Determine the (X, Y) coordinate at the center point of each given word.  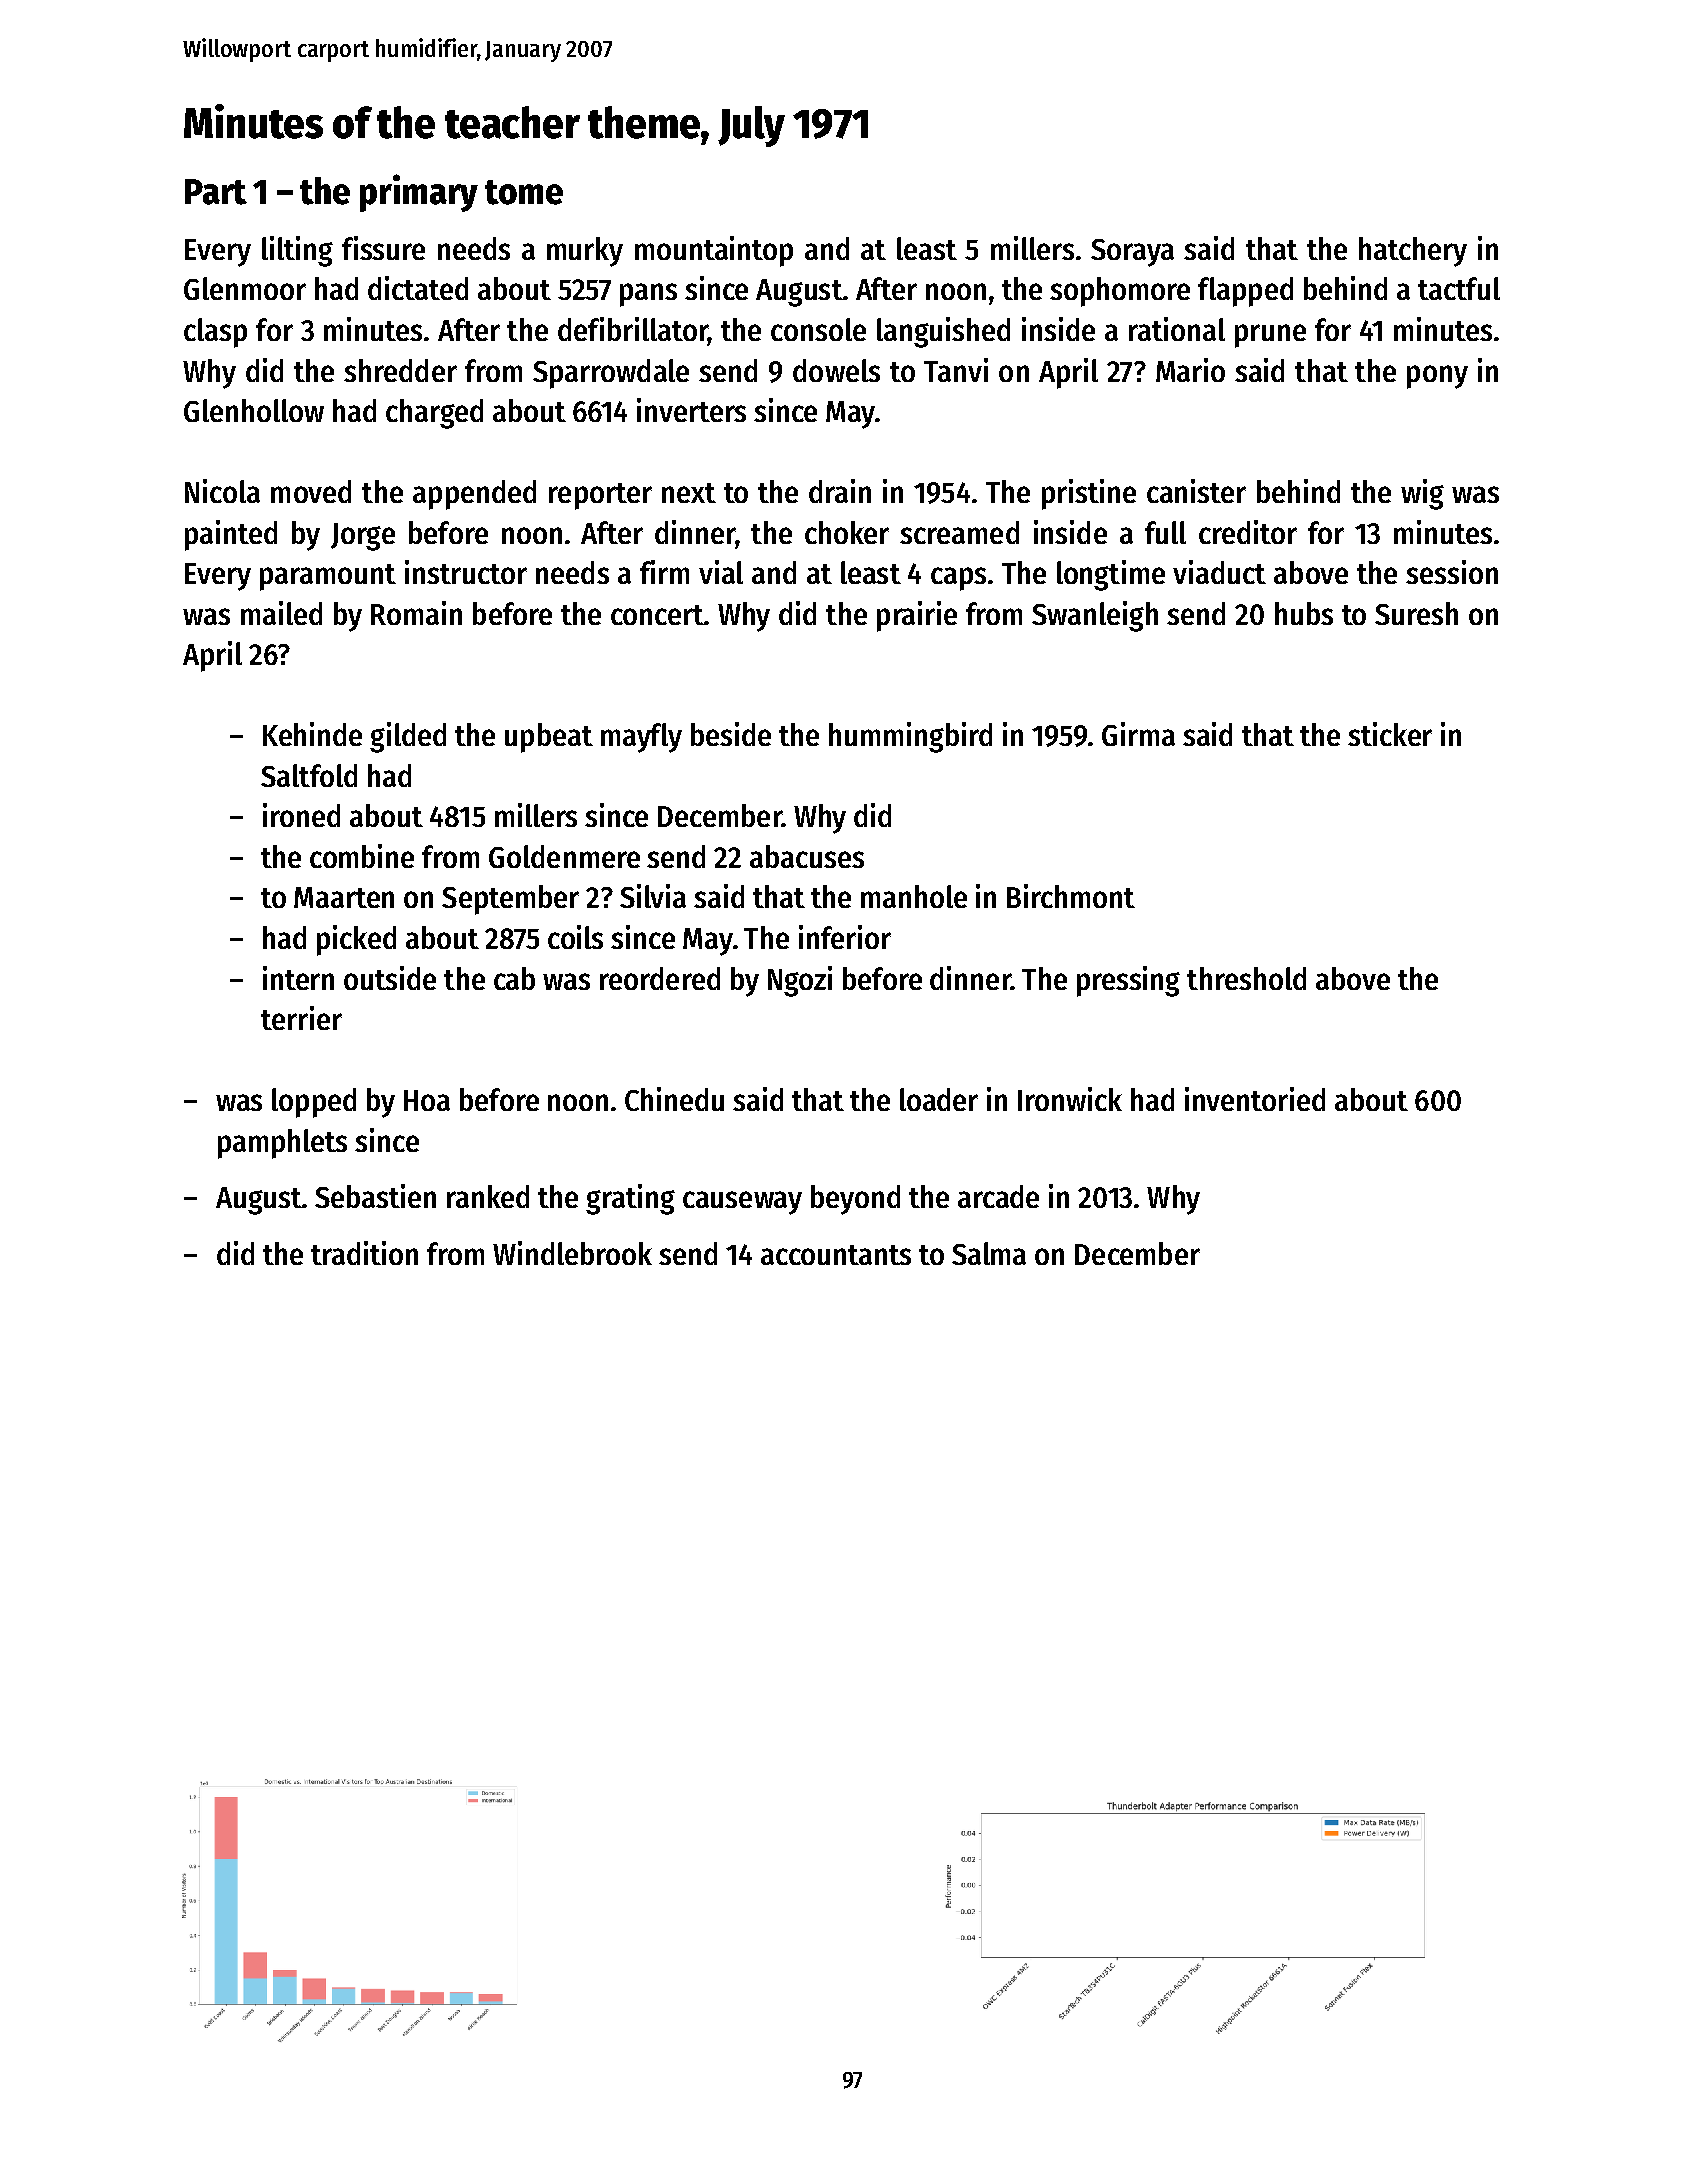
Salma (989, 1253)
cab (514, 978)
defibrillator (633, 329)
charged (434, 414)
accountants (836, 1255)
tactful (1459, 288)
